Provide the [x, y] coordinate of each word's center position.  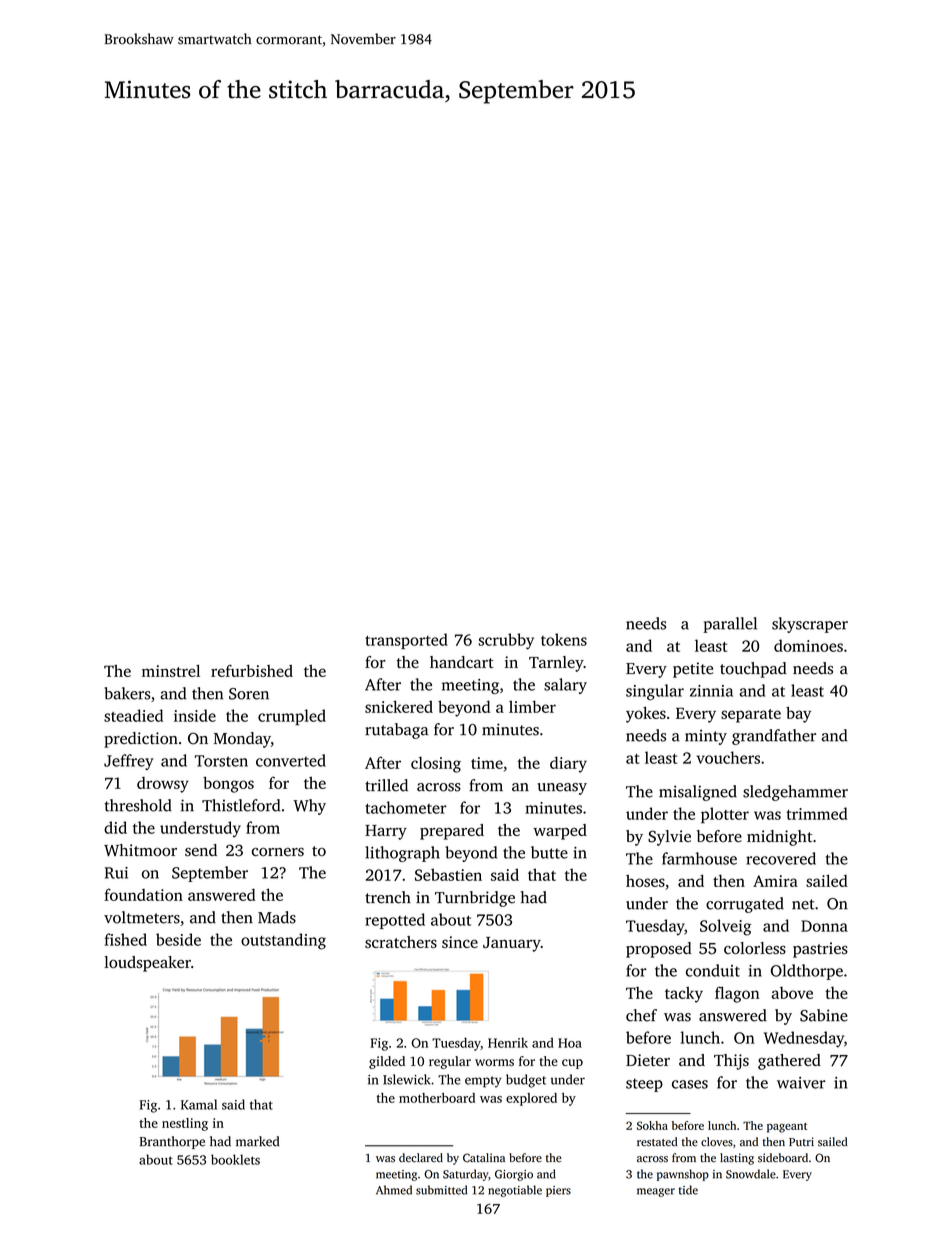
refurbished [252, 671]
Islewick [406, 1079]
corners [278, 852]
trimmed [817, 813]
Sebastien [448, 874]
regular [450, 1062]
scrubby [506, 641]
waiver [801, 1083]
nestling [185, 1124]
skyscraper [810, 625]
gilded [387, 1062]
